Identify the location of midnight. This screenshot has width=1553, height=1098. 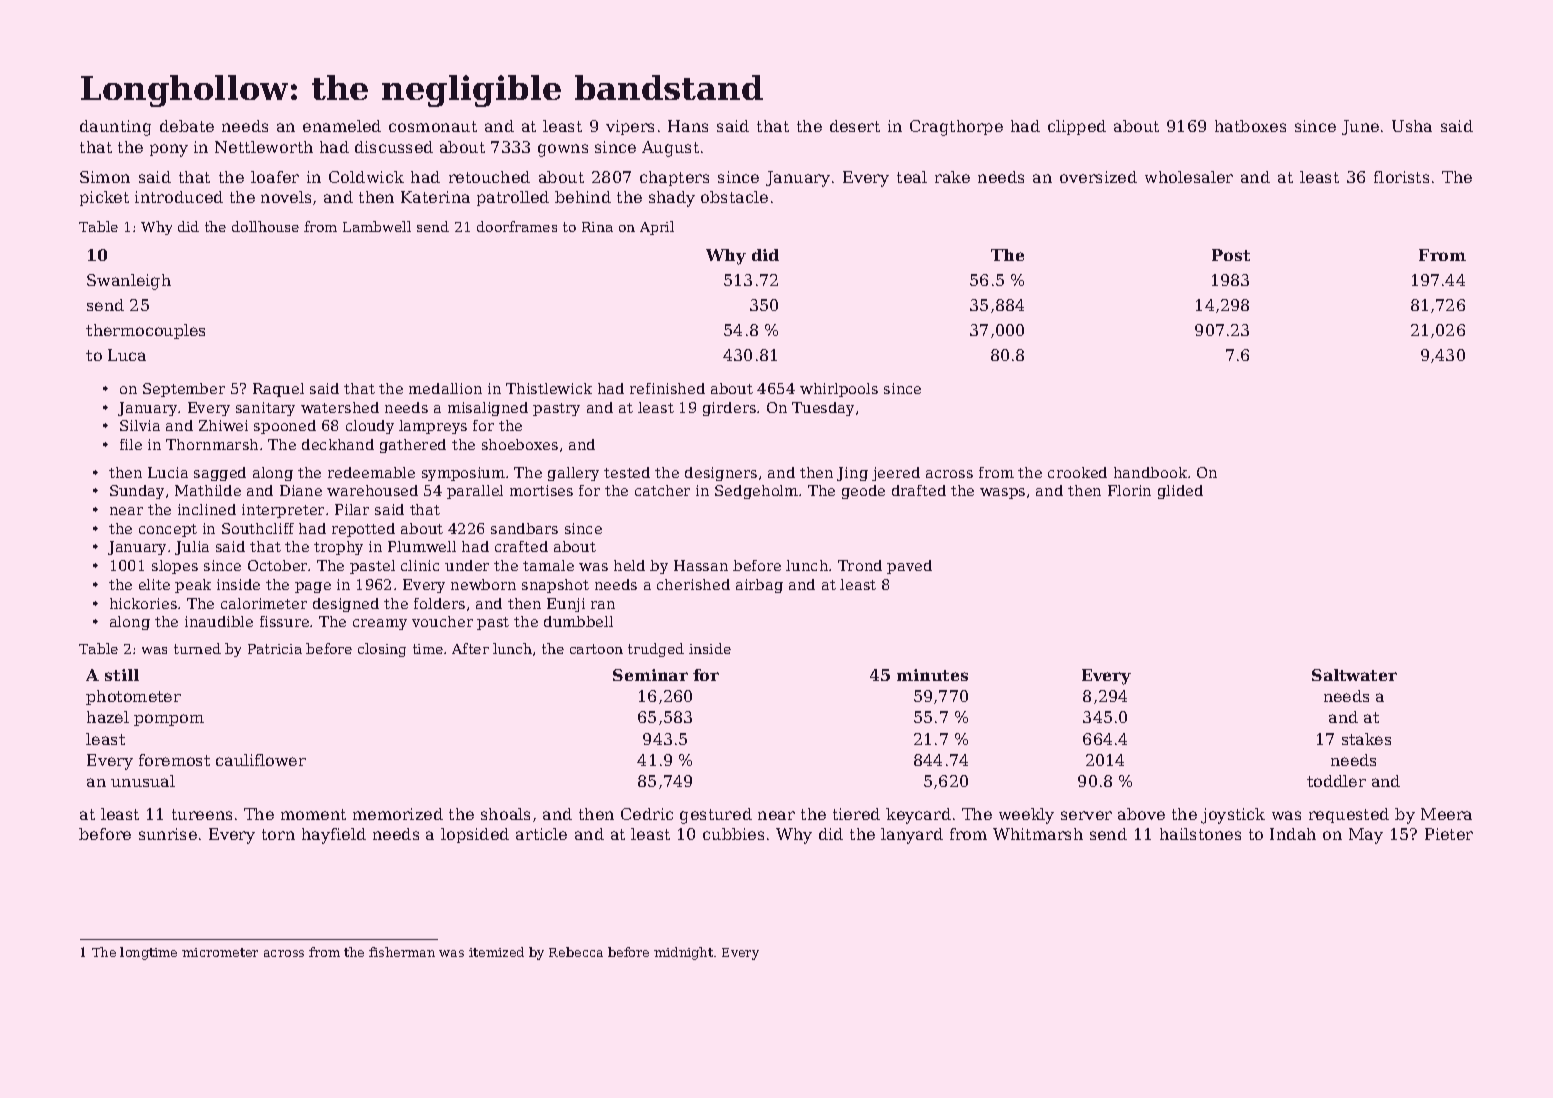
(683, 953).
